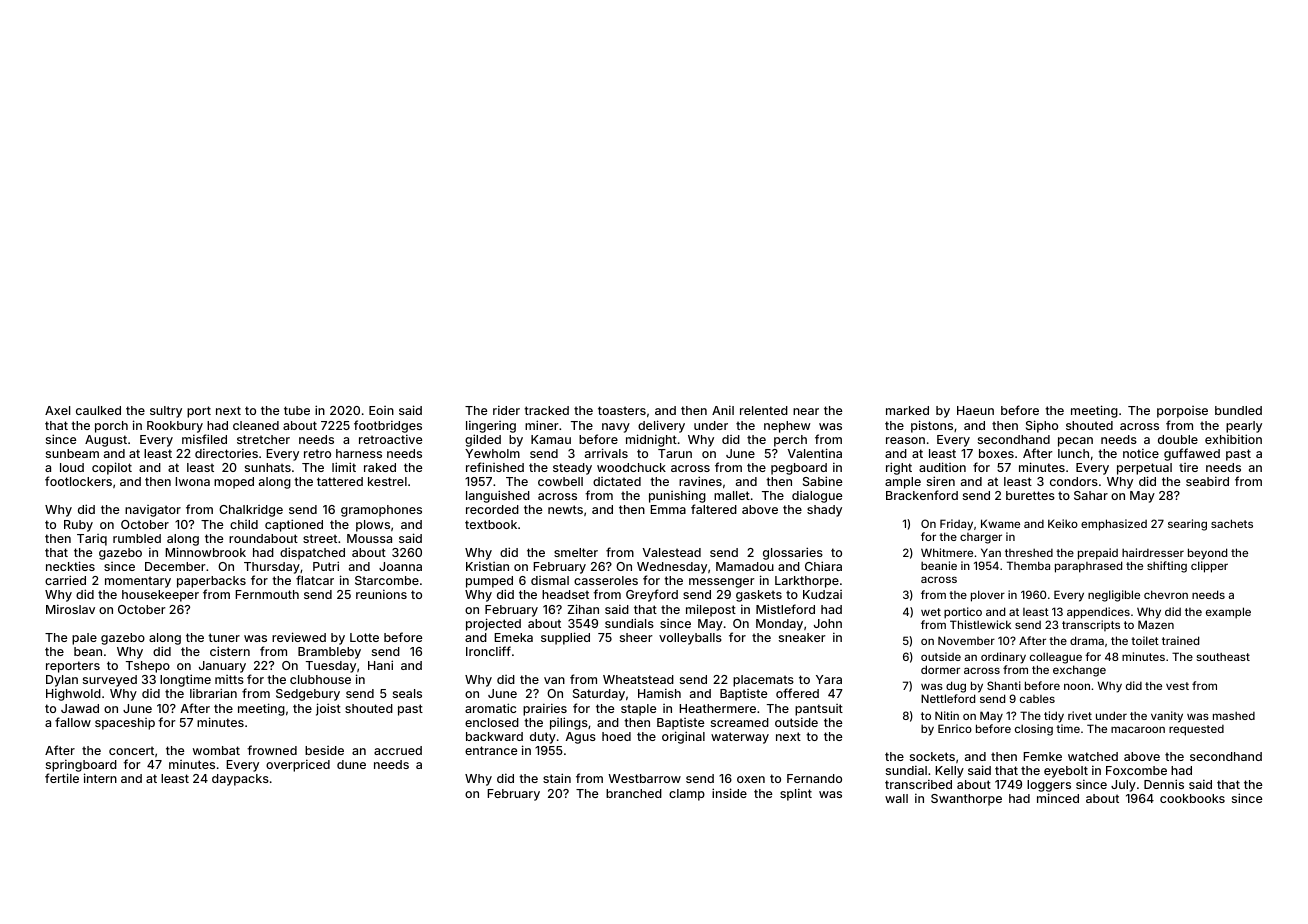 The width and height of the screenshot is (1308, 924). Describe the element at coordinates (988, 596) in the screenshot. I see `plover` at that location.
